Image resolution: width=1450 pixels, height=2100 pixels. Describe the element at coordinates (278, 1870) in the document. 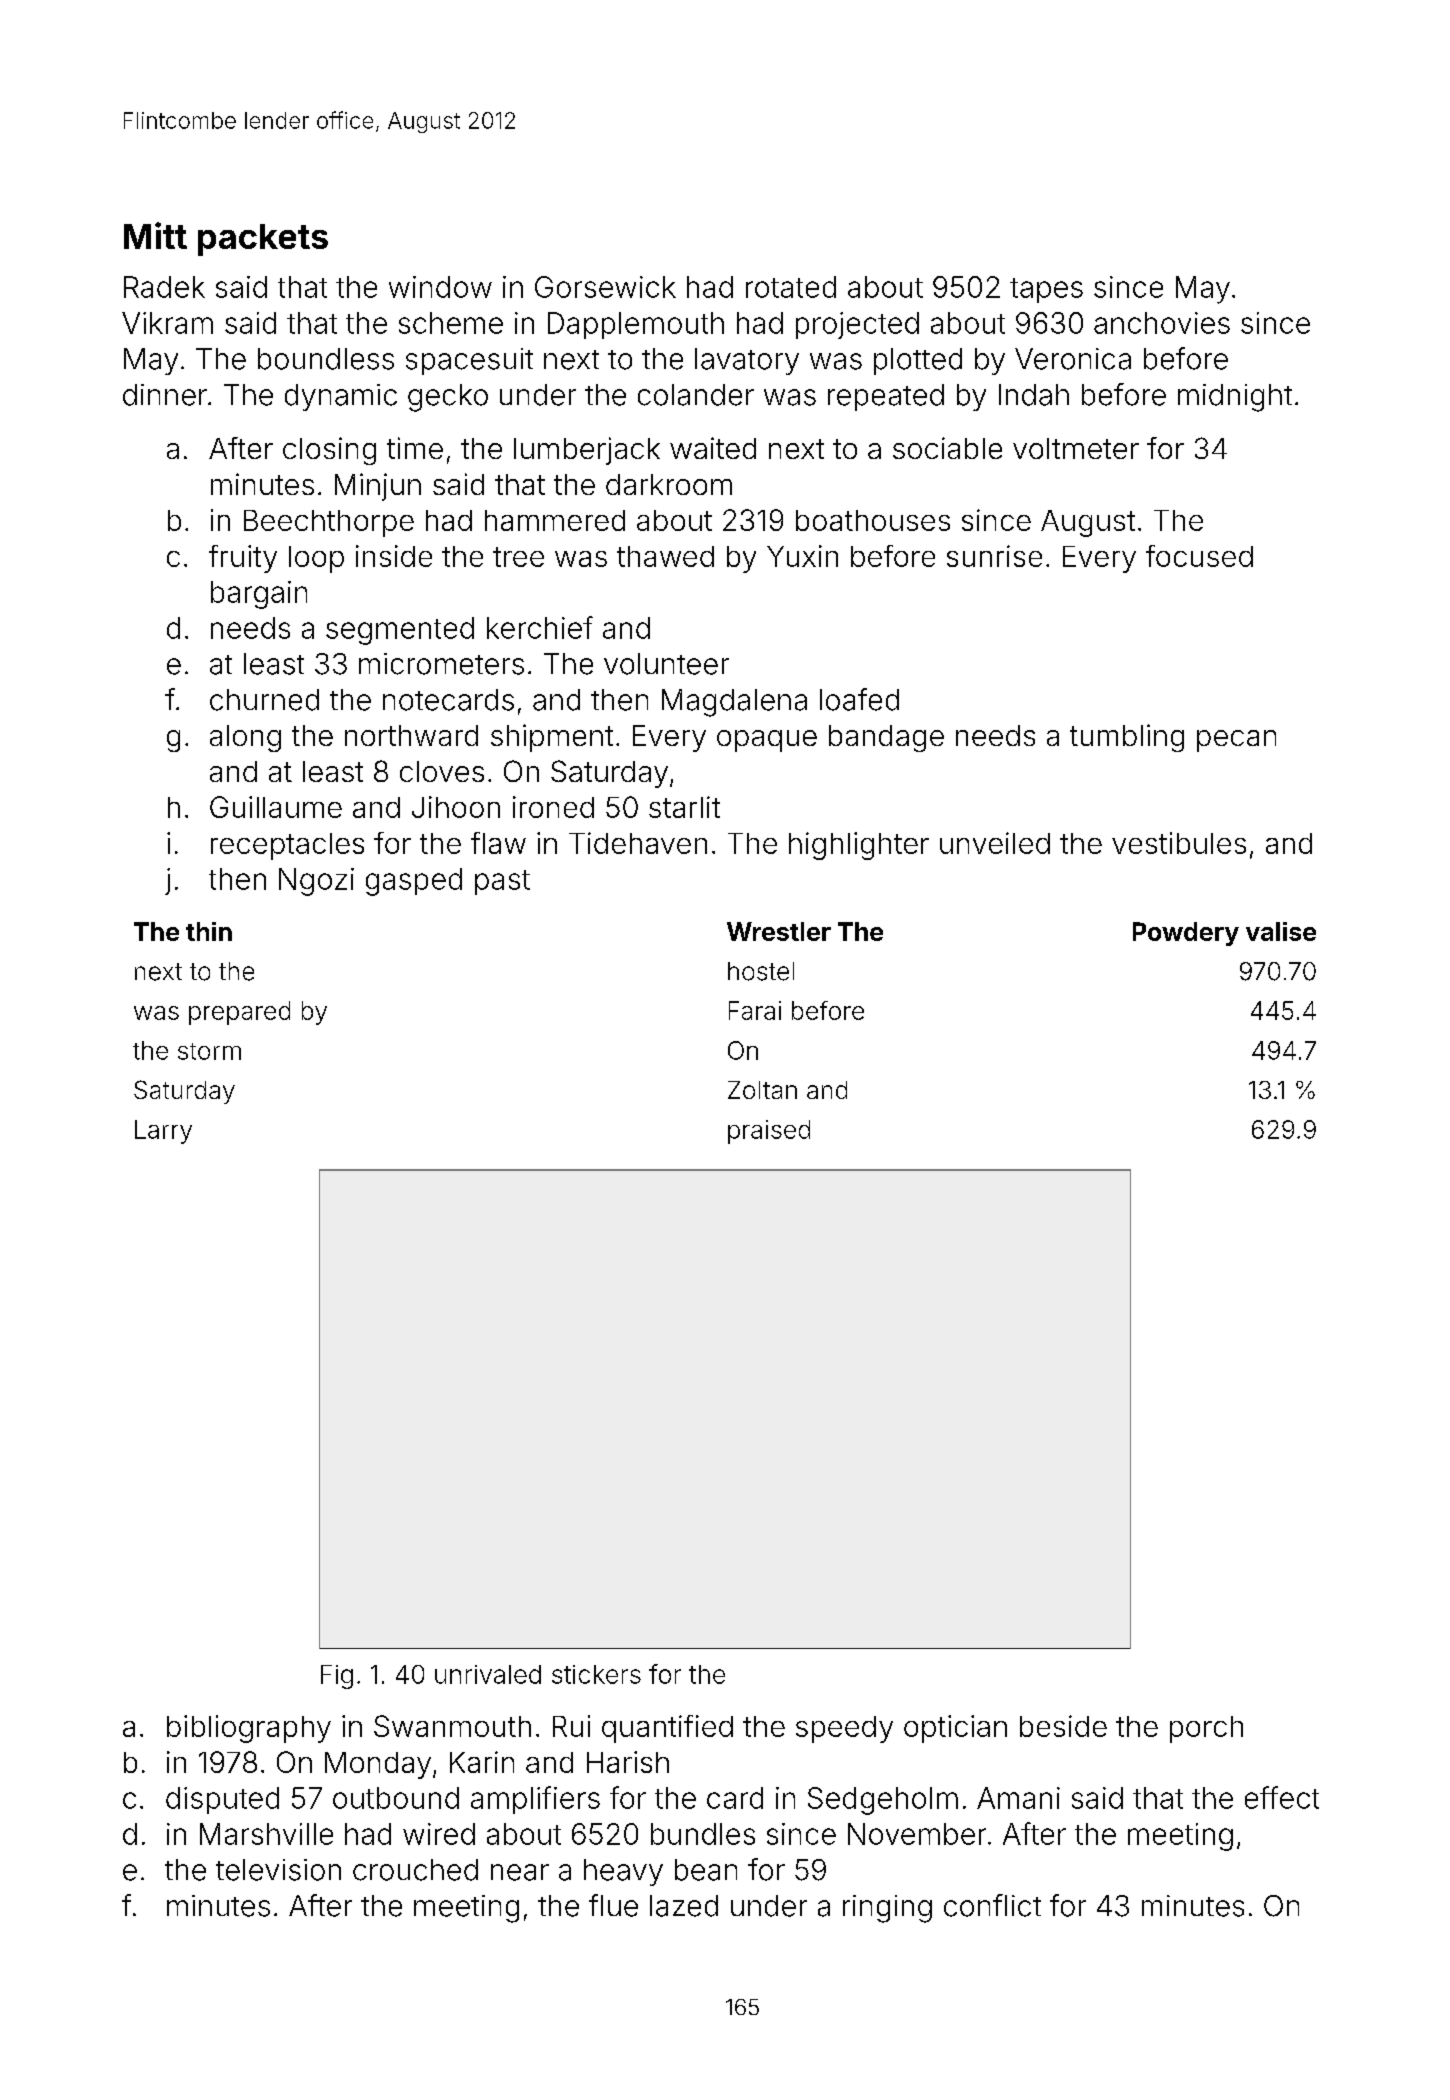

I see `television` at that location.
